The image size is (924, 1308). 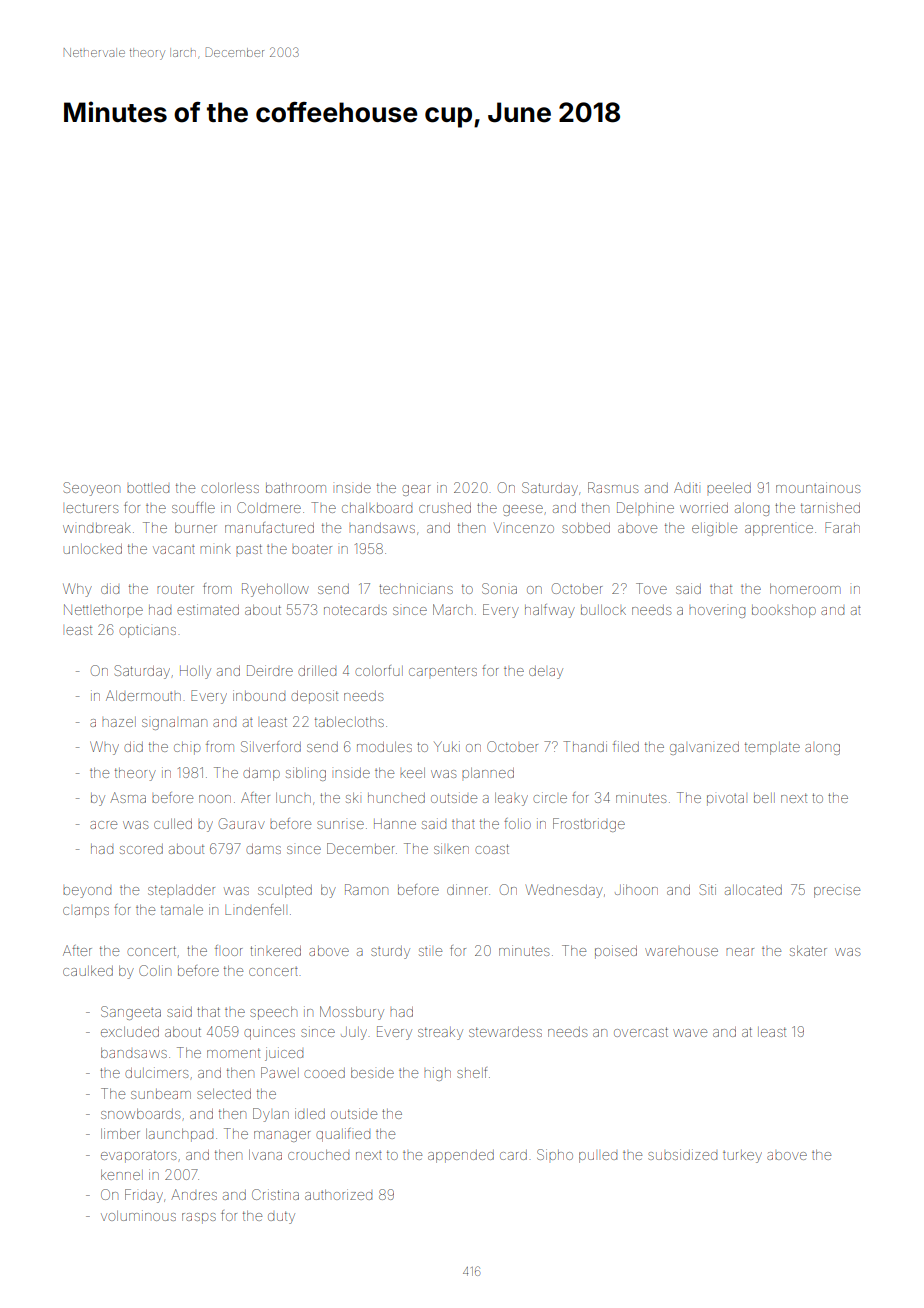 I want to click on Ramon, so click(x=366, y=889).
